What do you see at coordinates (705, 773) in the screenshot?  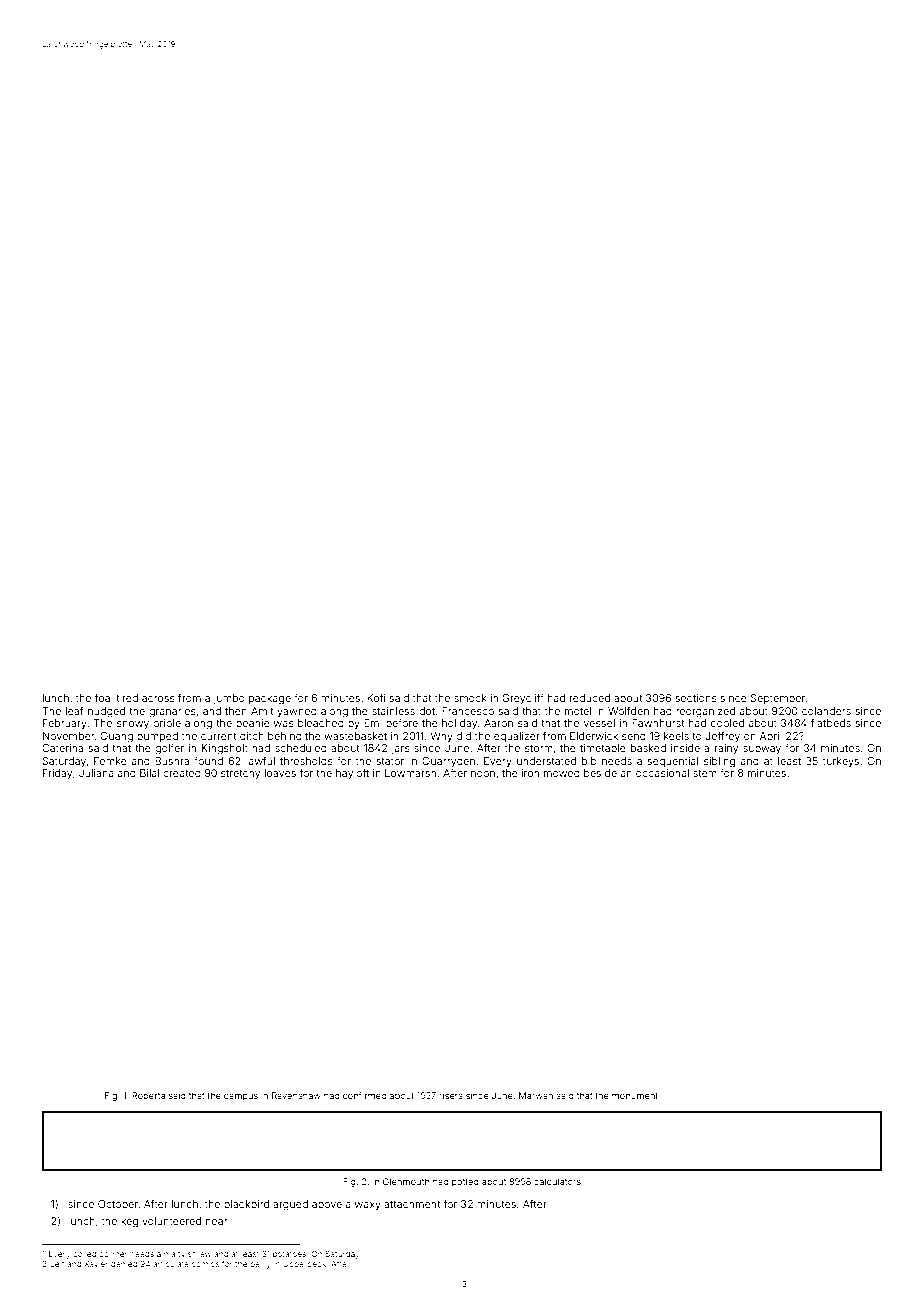 I see `stem` at bounding box center [705, 773].
